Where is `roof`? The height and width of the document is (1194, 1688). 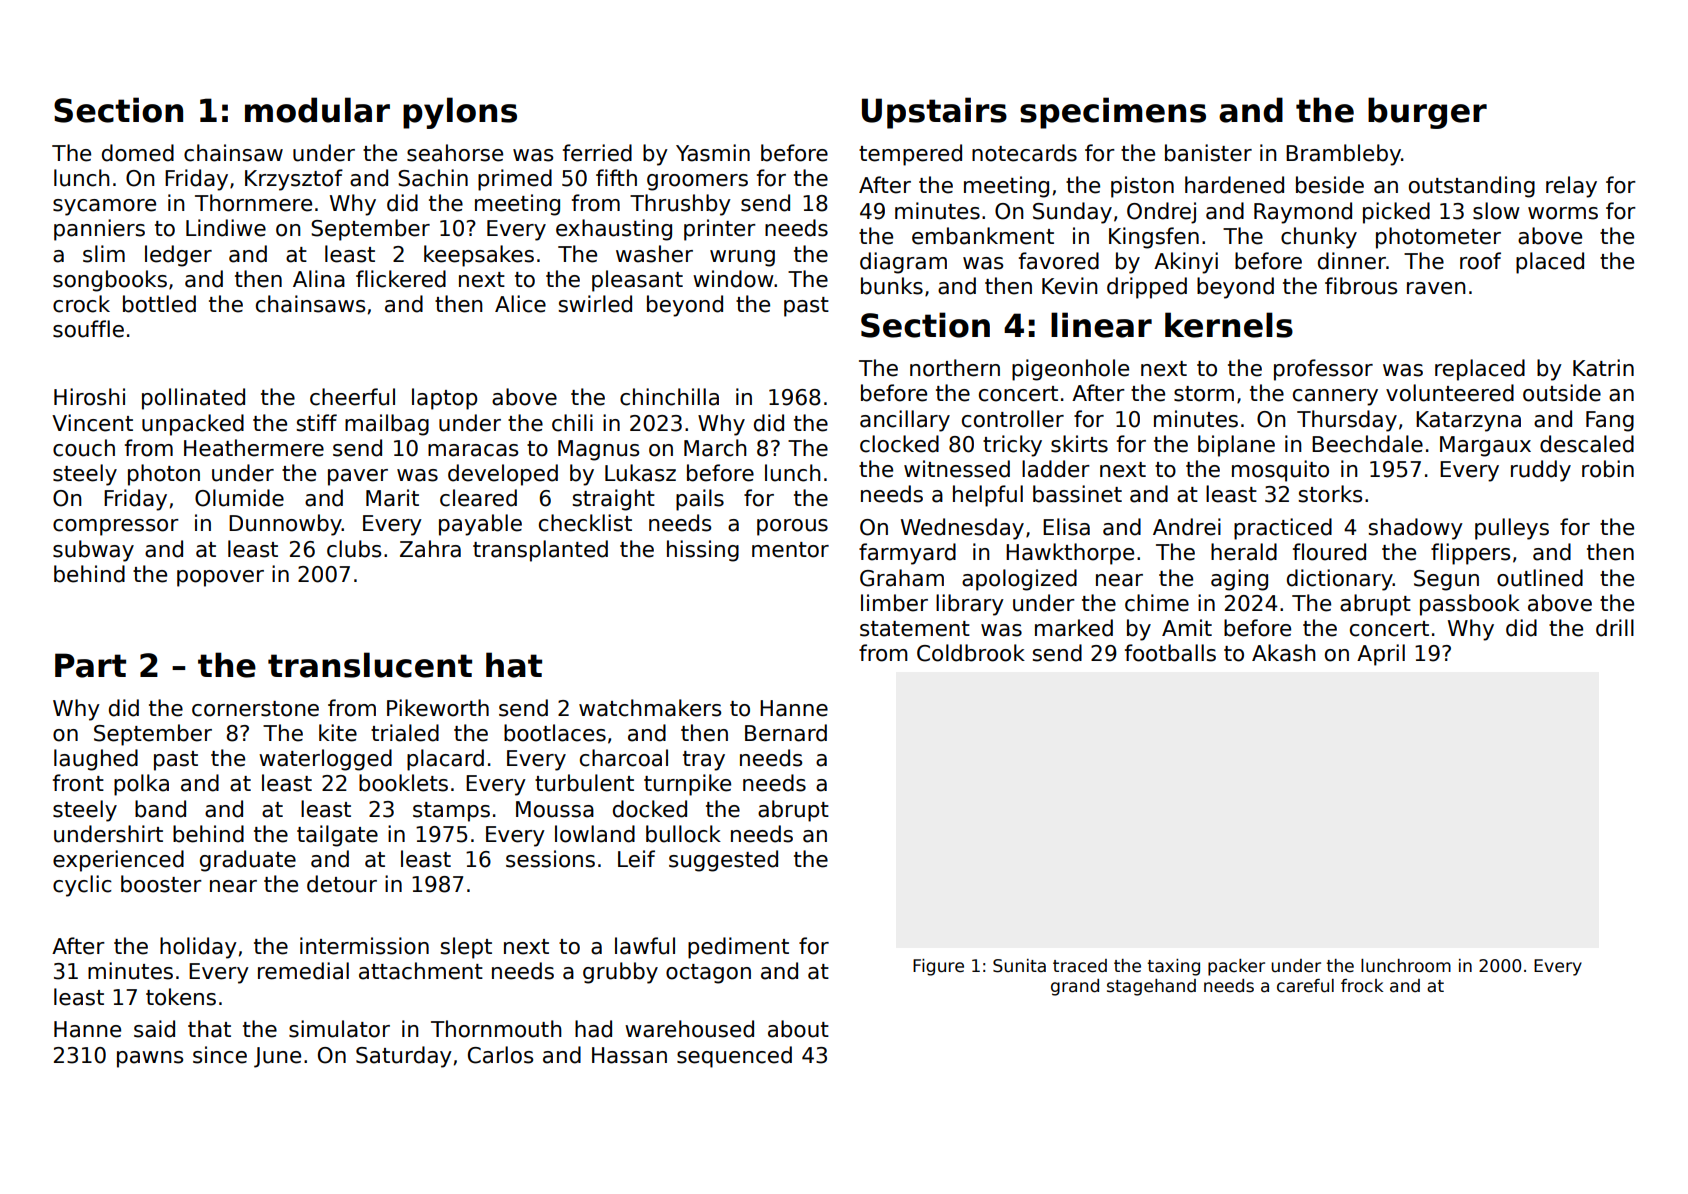
roof is located at coordinates (1480, 261).
